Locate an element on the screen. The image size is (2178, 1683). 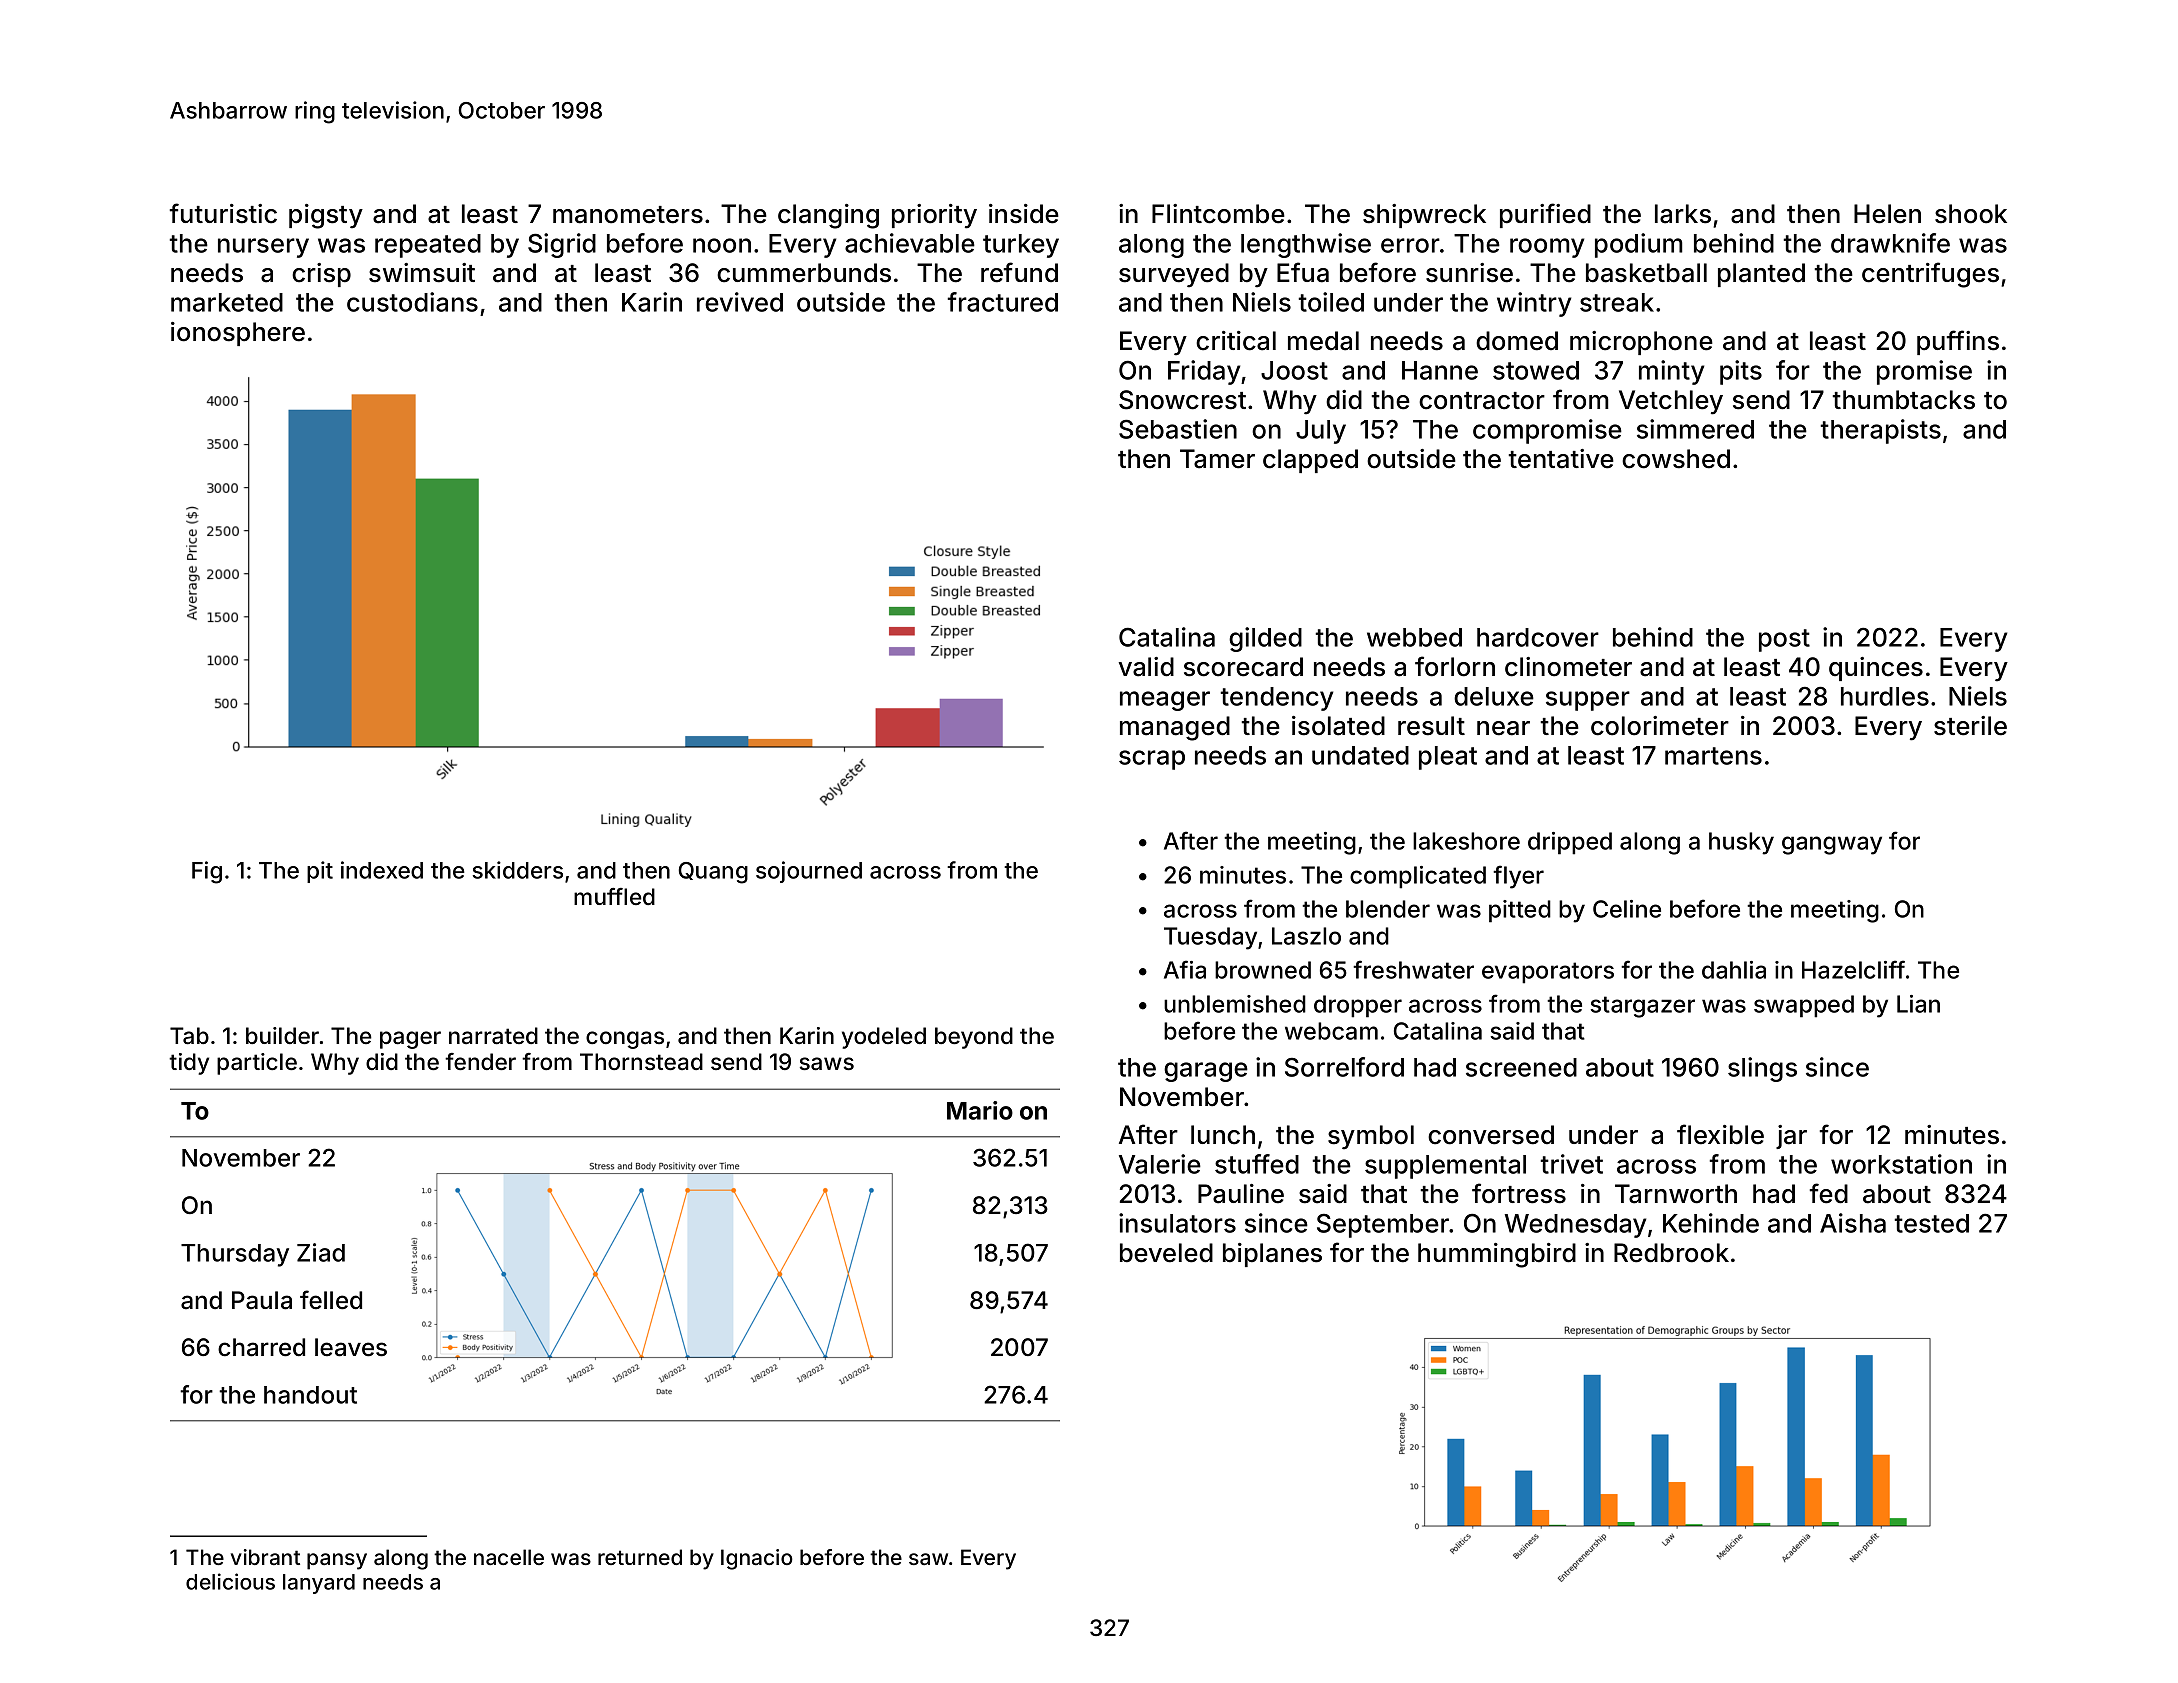
indexed is located at coordinates (382, 870).
